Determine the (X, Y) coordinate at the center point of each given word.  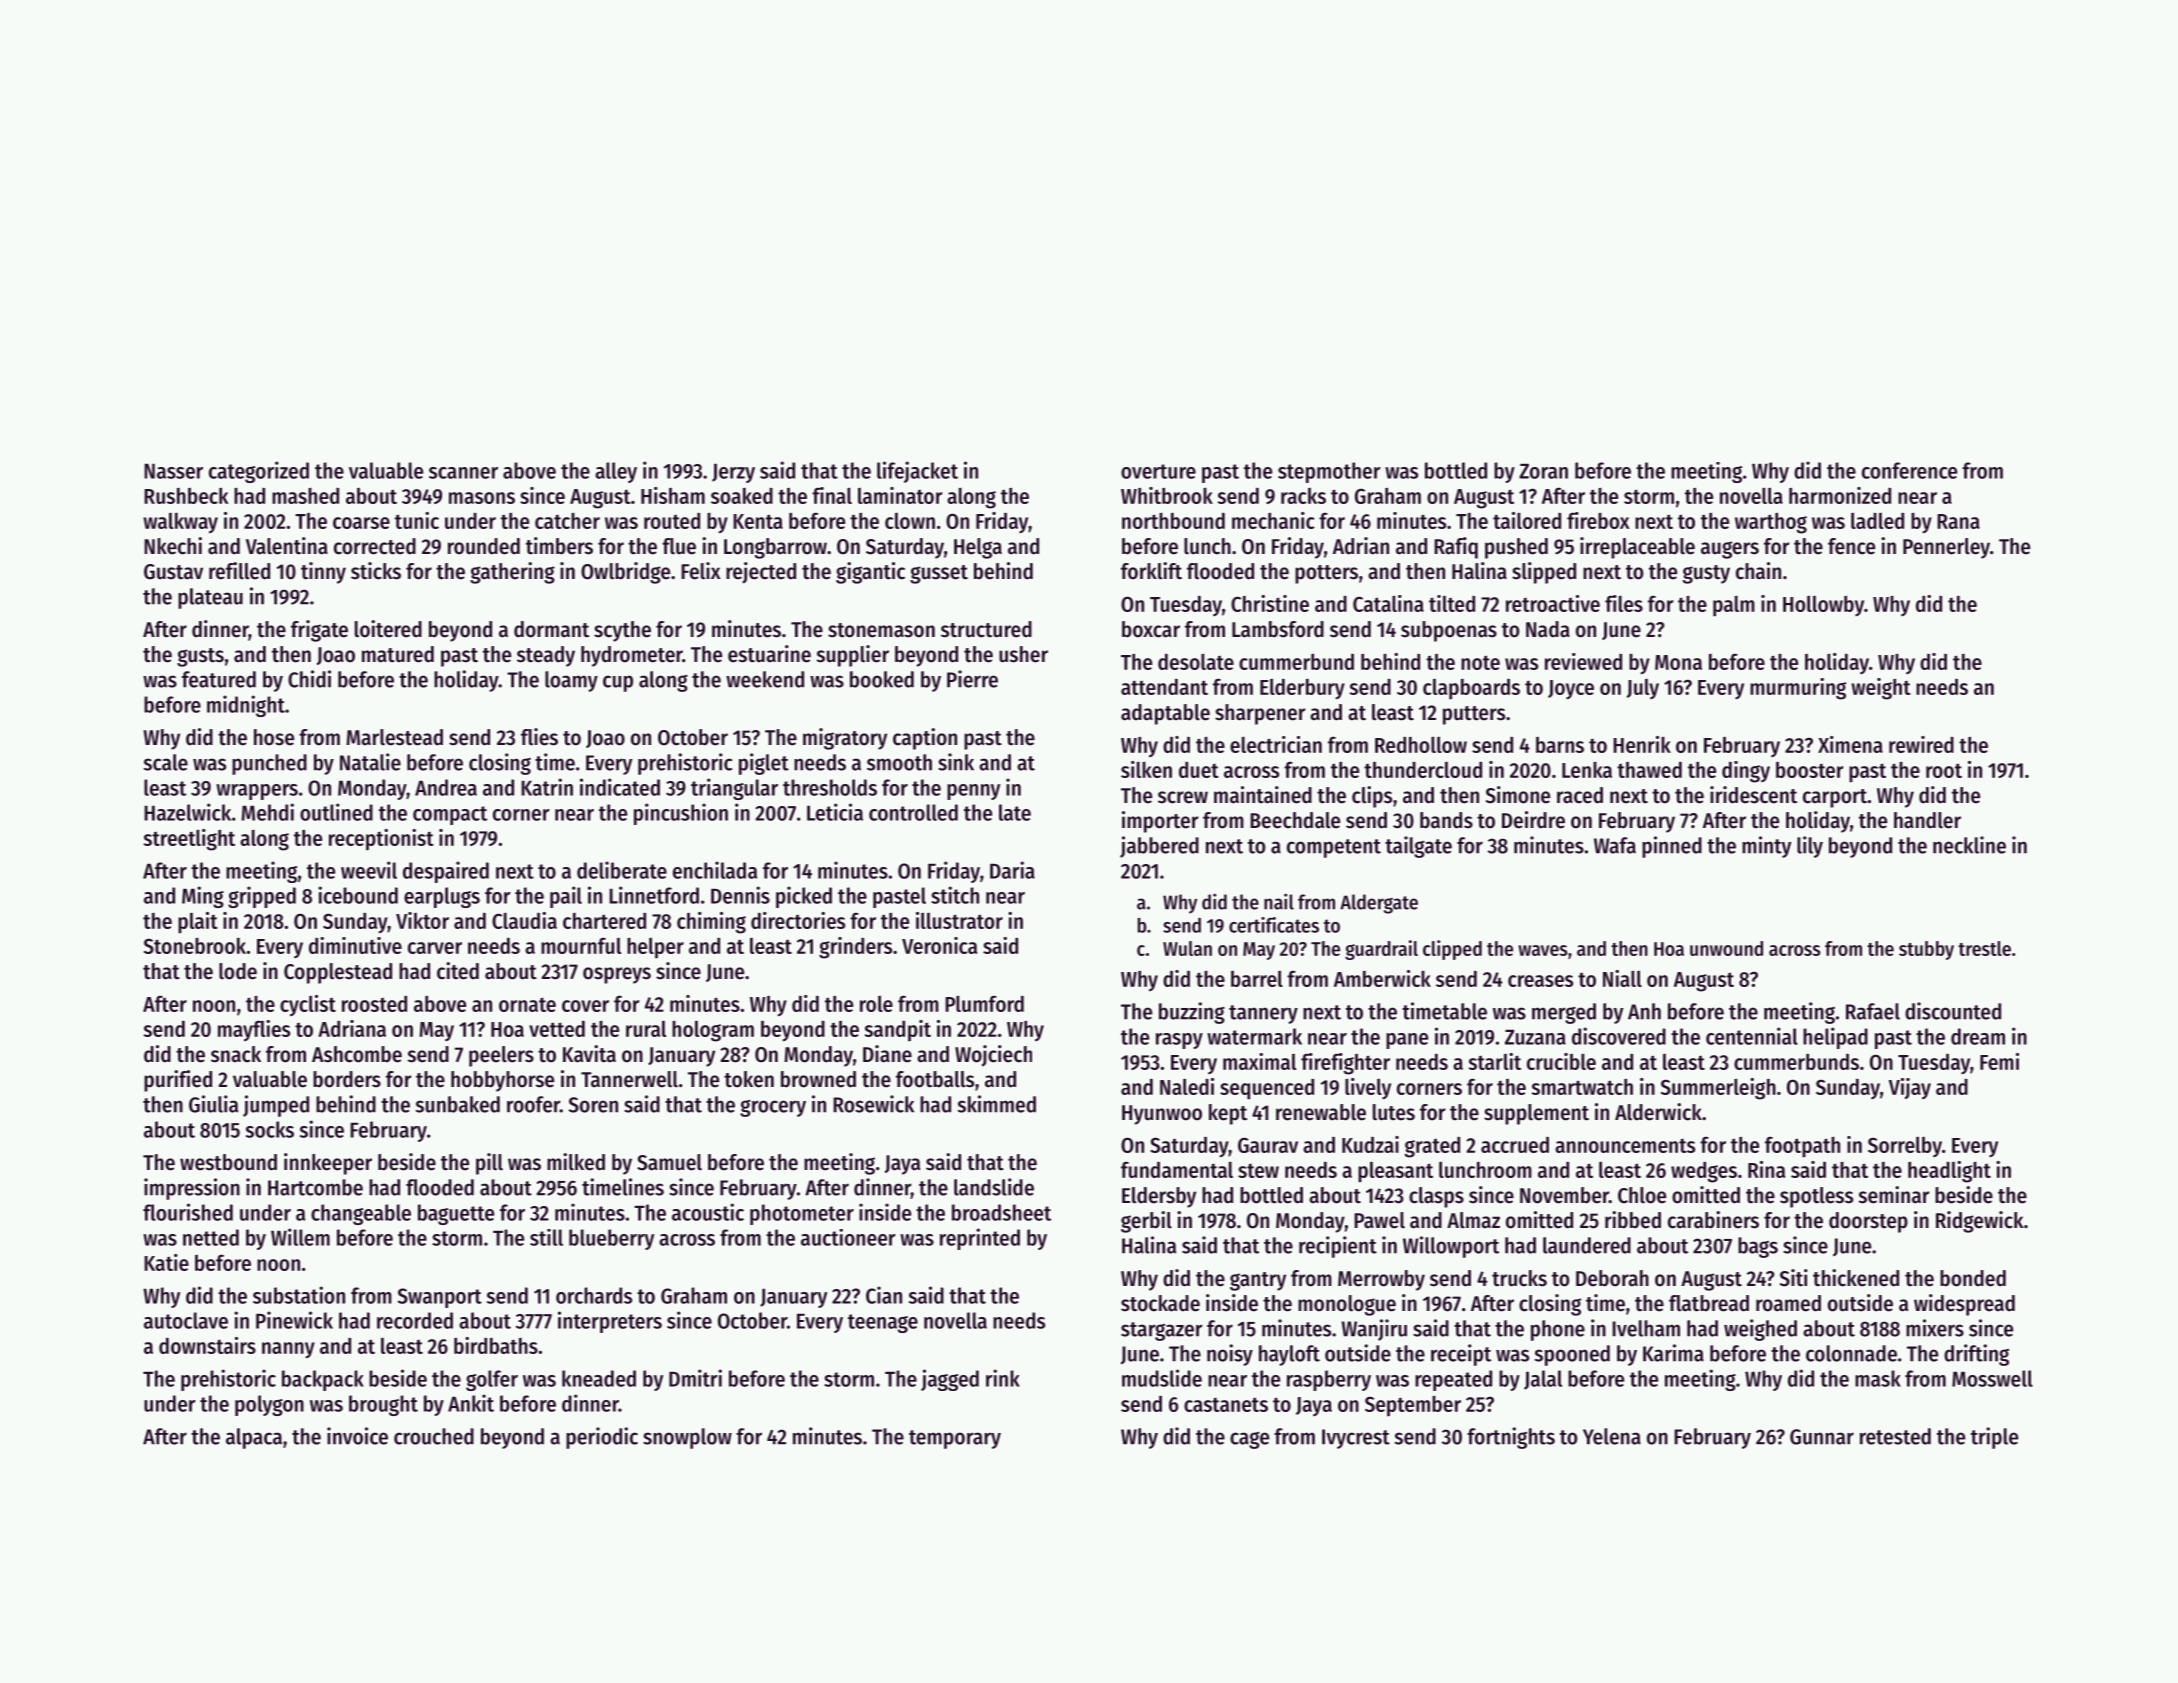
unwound (1726, 948)
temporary (955, 1439)
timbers (559, 546)
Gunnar (1822, 1437)
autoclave (186, 1320)
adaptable (1165, 714)
